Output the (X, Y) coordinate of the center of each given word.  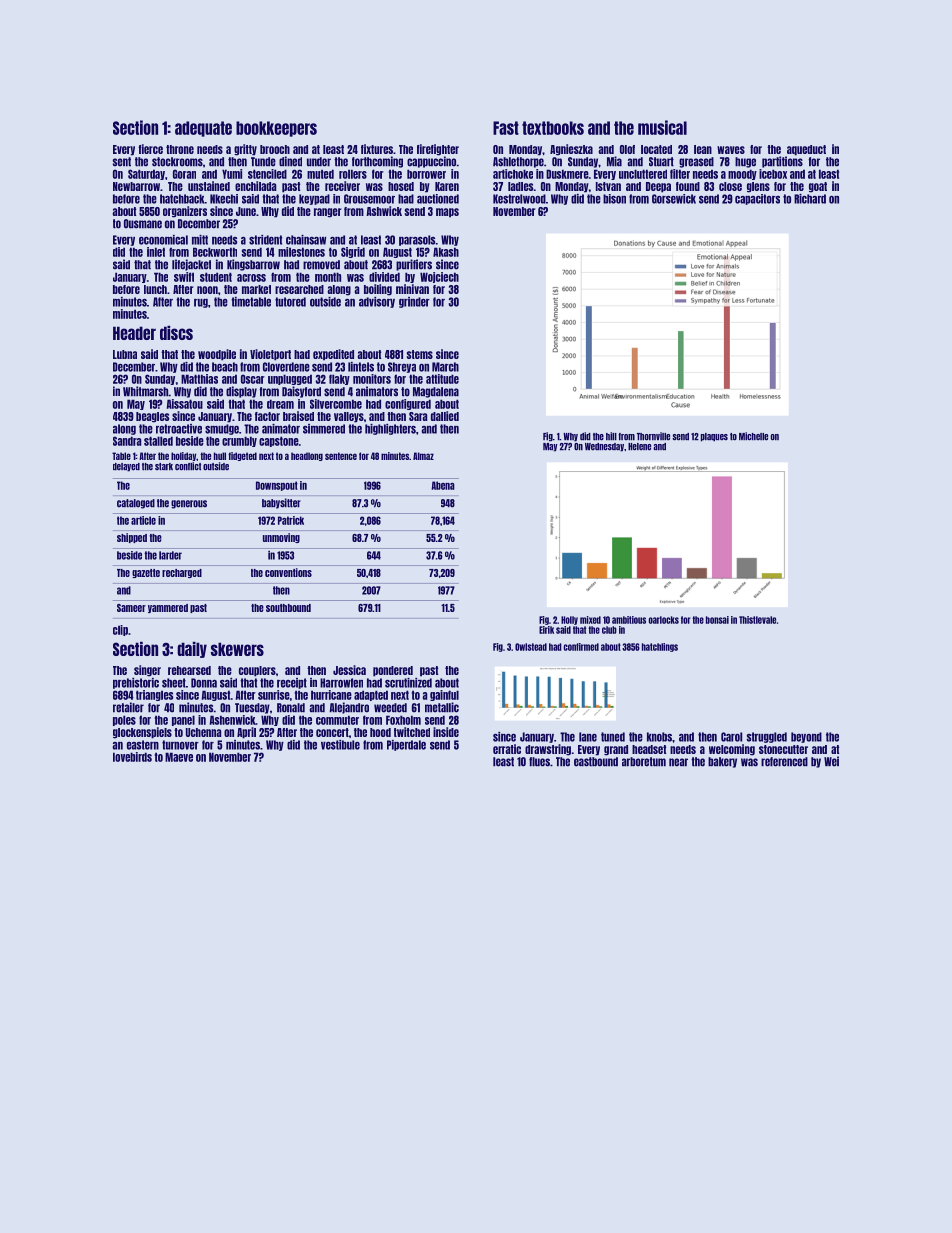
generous (189, 504)
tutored (290, 302)
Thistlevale (757, 620)
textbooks (553, 128)
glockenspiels (142, 733)
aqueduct (806, 150)
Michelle (753, 436)
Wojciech (439, 277)
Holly (569, 620)
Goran (184, 174)
